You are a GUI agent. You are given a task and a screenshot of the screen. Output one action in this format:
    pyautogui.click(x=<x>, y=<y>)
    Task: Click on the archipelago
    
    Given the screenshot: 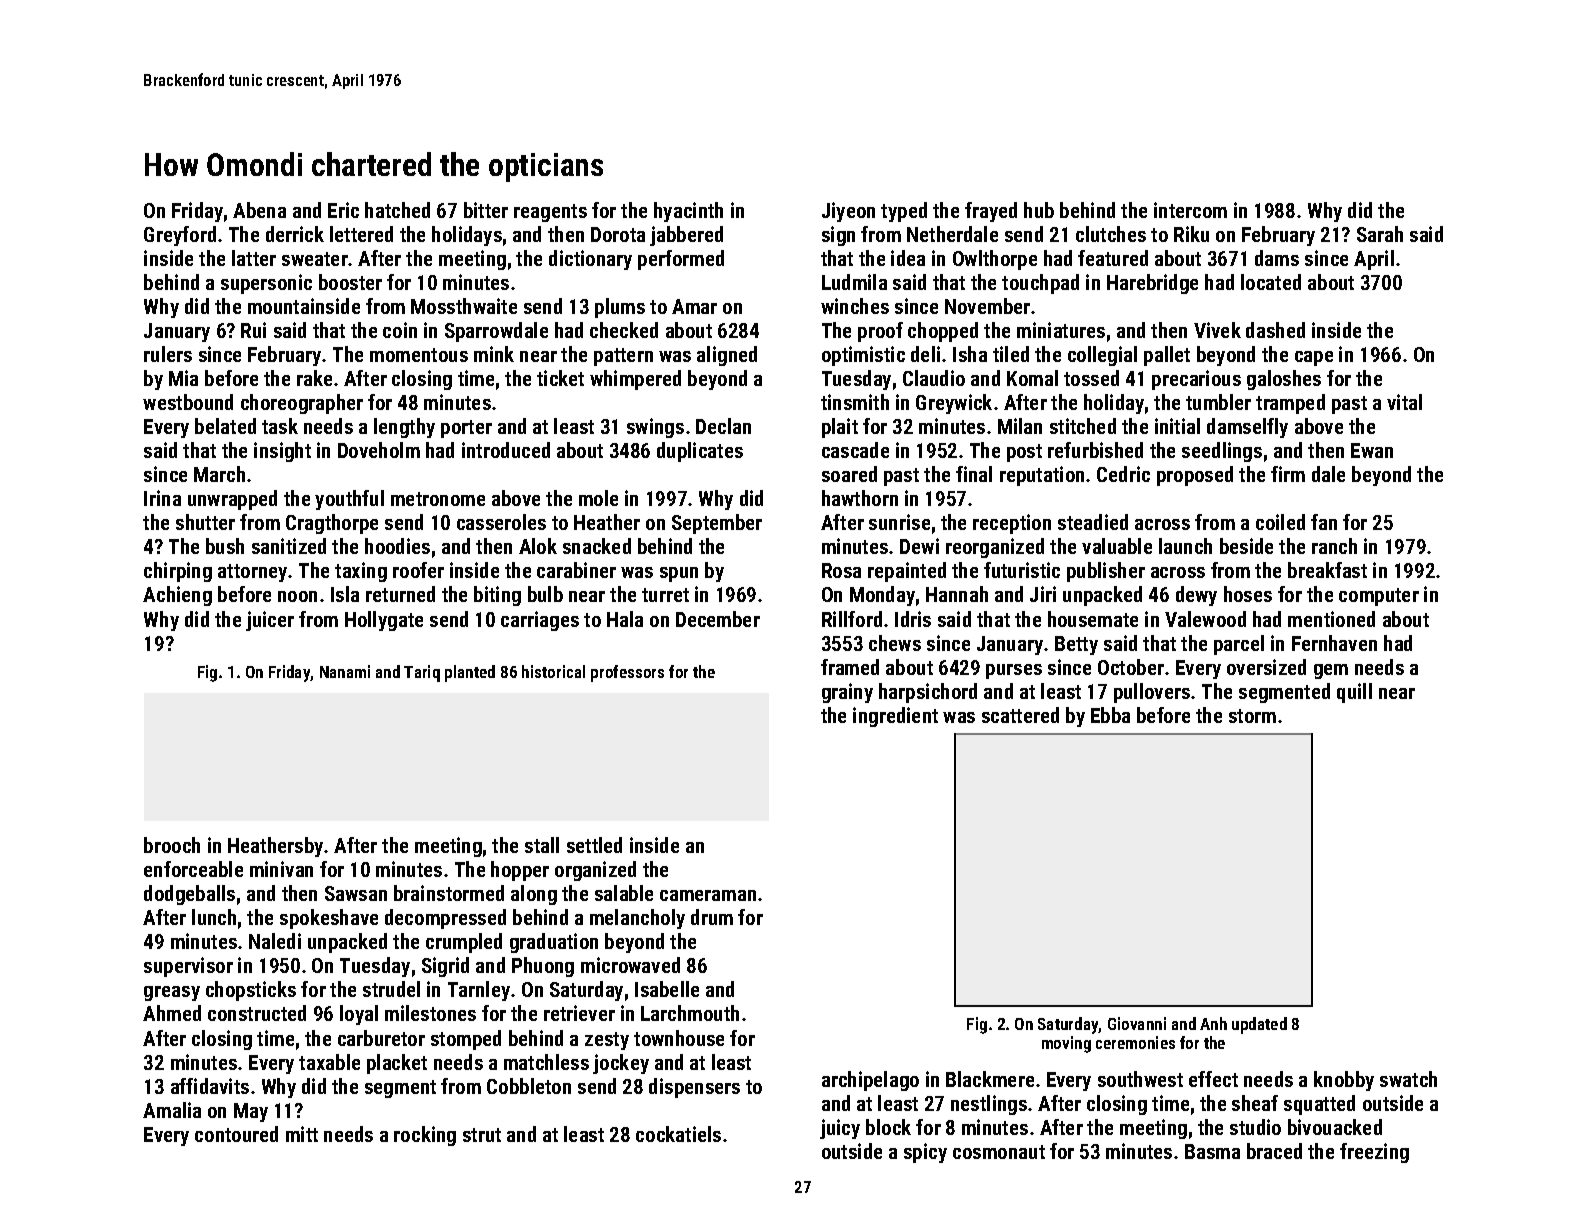 What is the action you would take?
    pyautogui.click(x=870, y=1081)
